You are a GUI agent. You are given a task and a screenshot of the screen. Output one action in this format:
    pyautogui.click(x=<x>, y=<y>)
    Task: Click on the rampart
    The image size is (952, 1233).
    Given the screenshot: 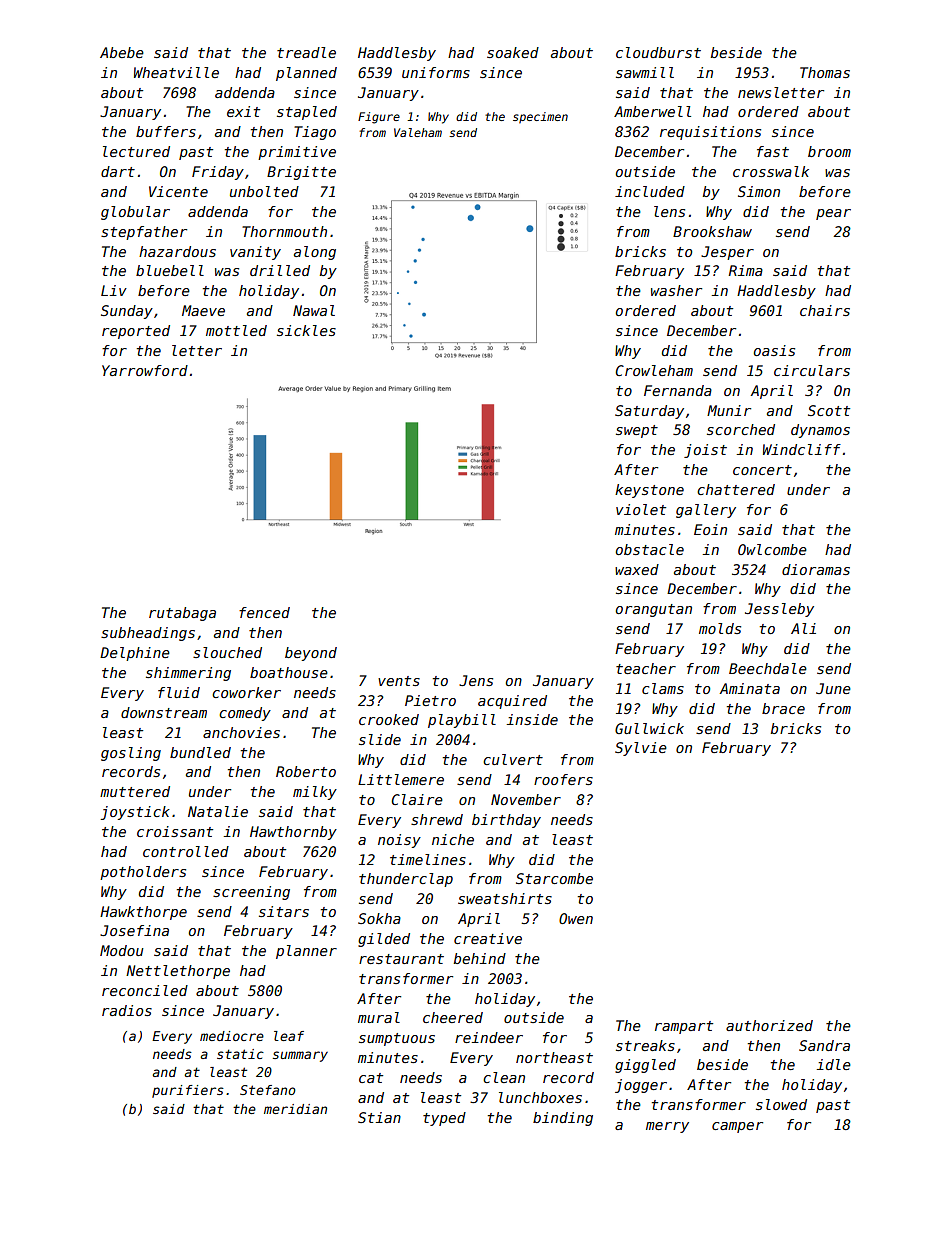 What is the action you would take?
    pyautogui.click(x=684, y=1027)
